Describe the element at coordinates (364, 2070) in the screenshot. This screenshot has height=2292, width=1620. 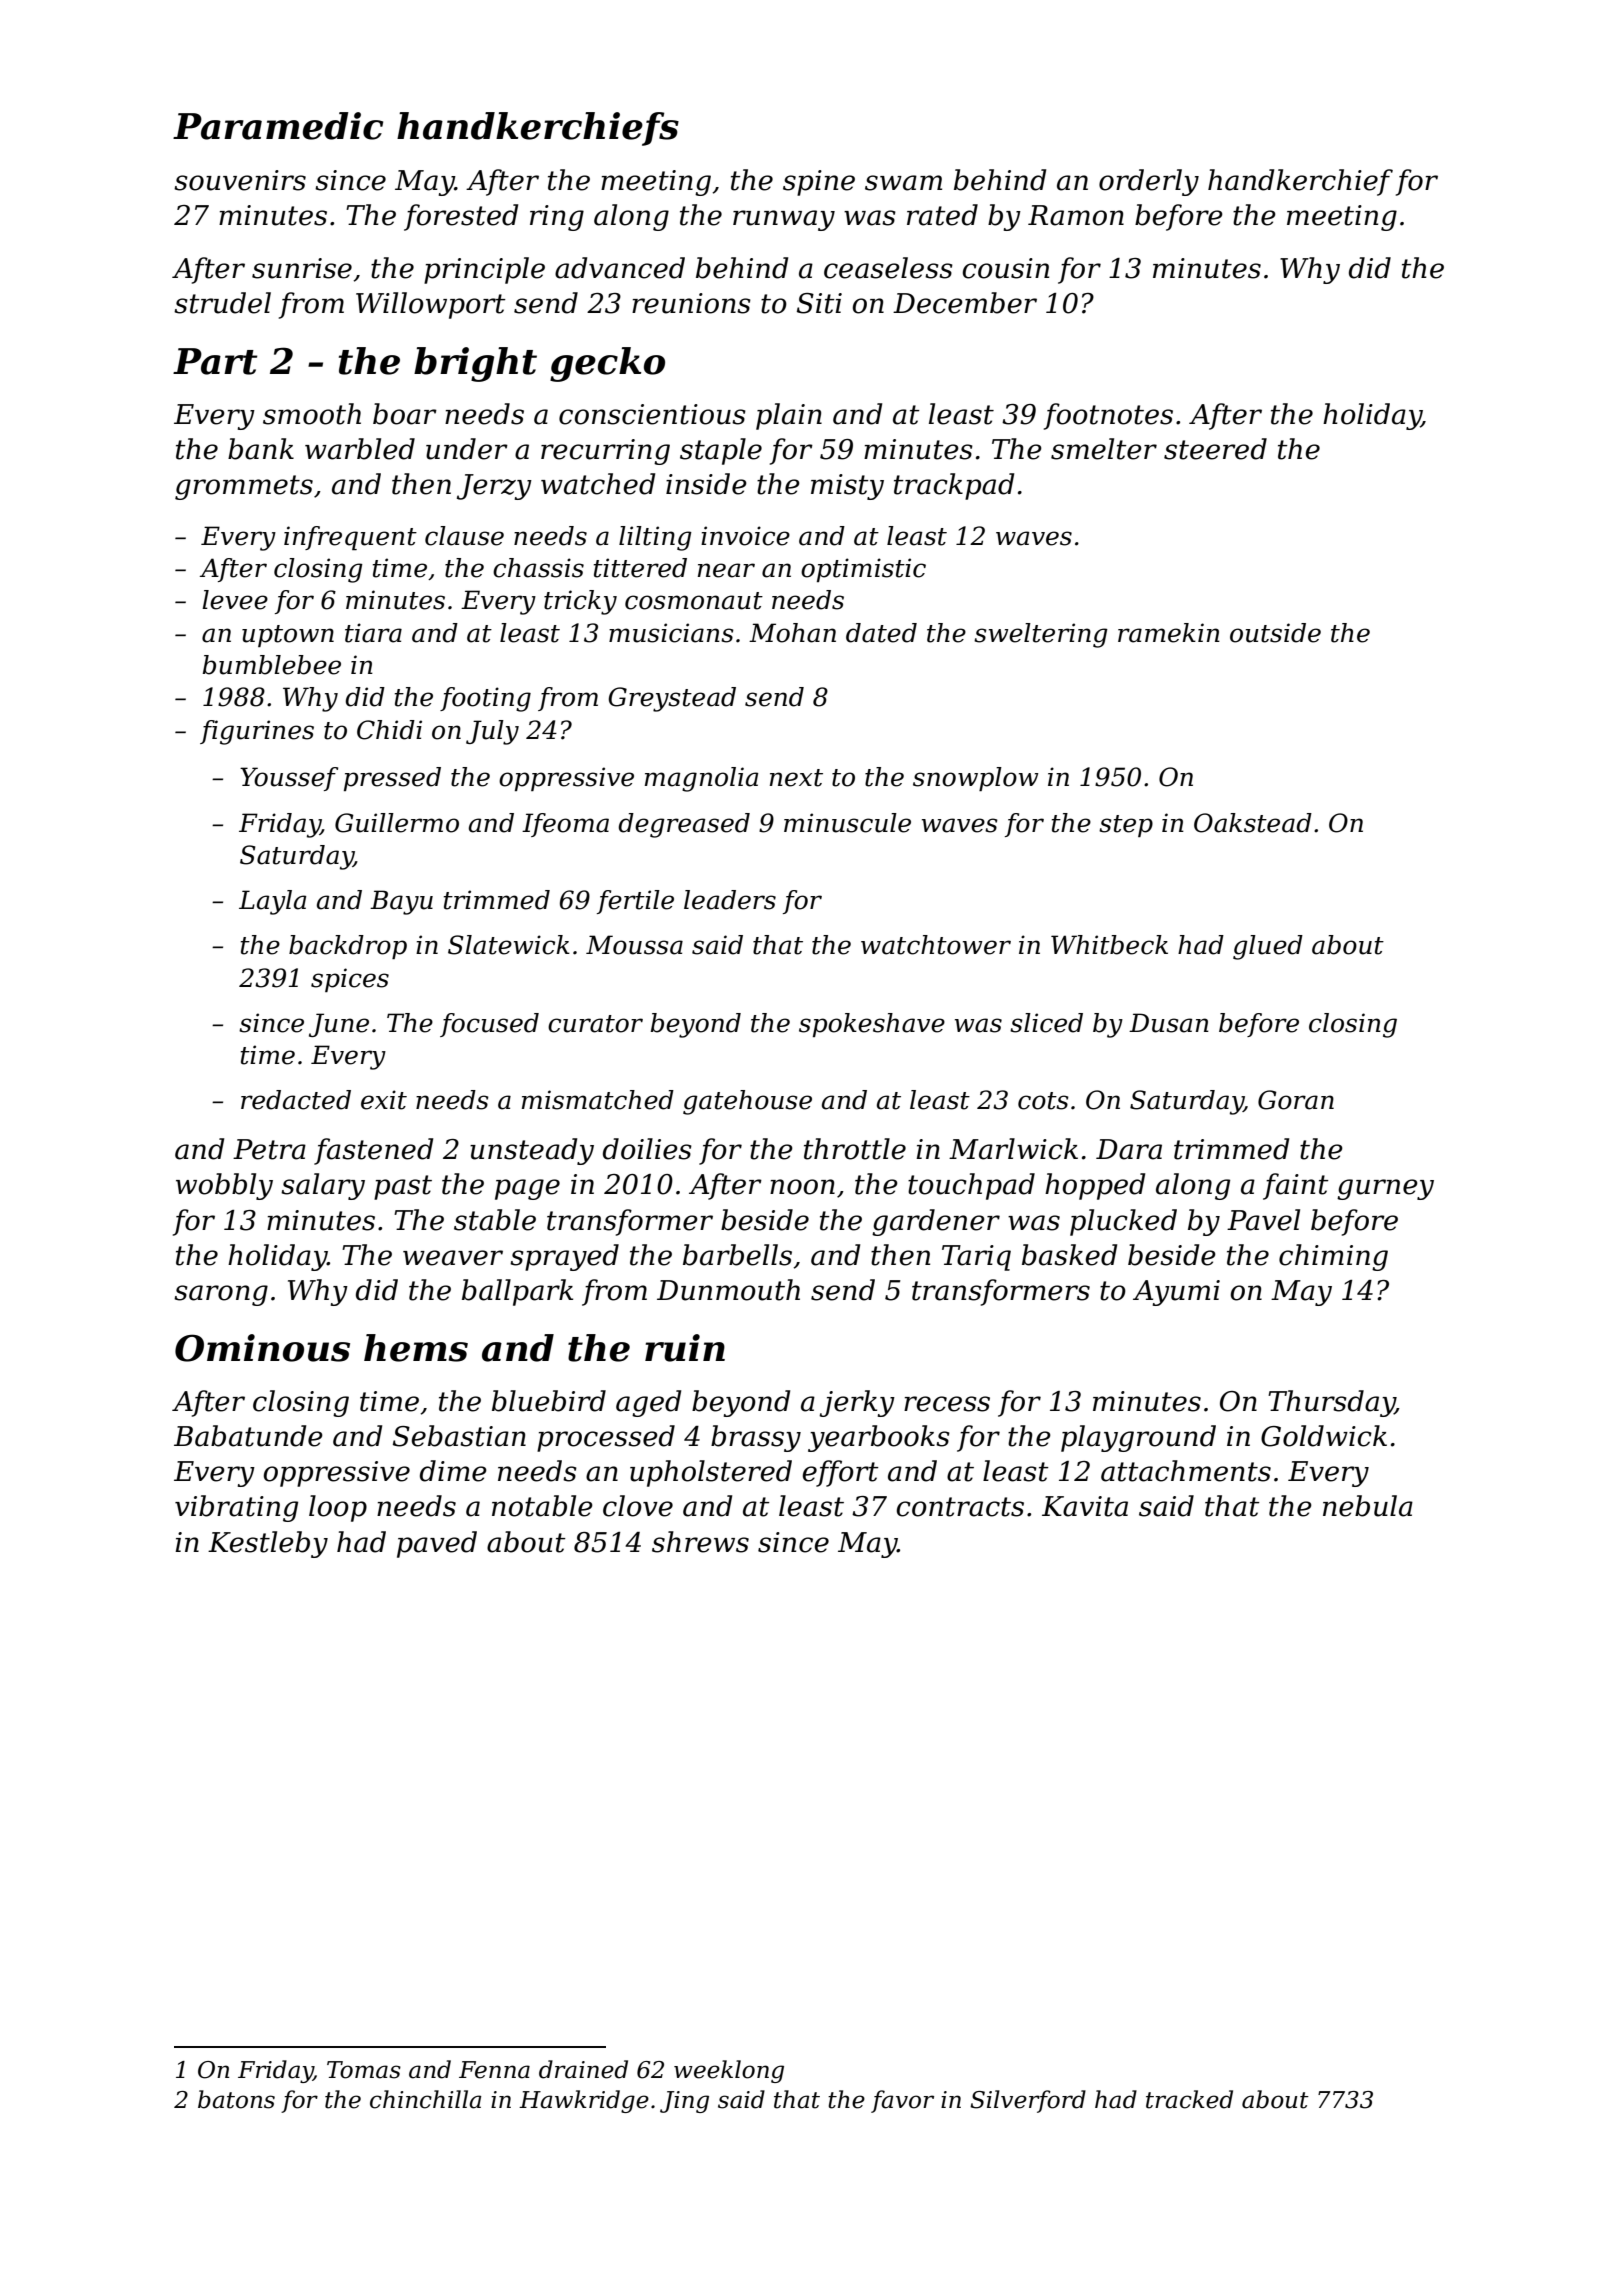
I see `Tomas` at that location.
